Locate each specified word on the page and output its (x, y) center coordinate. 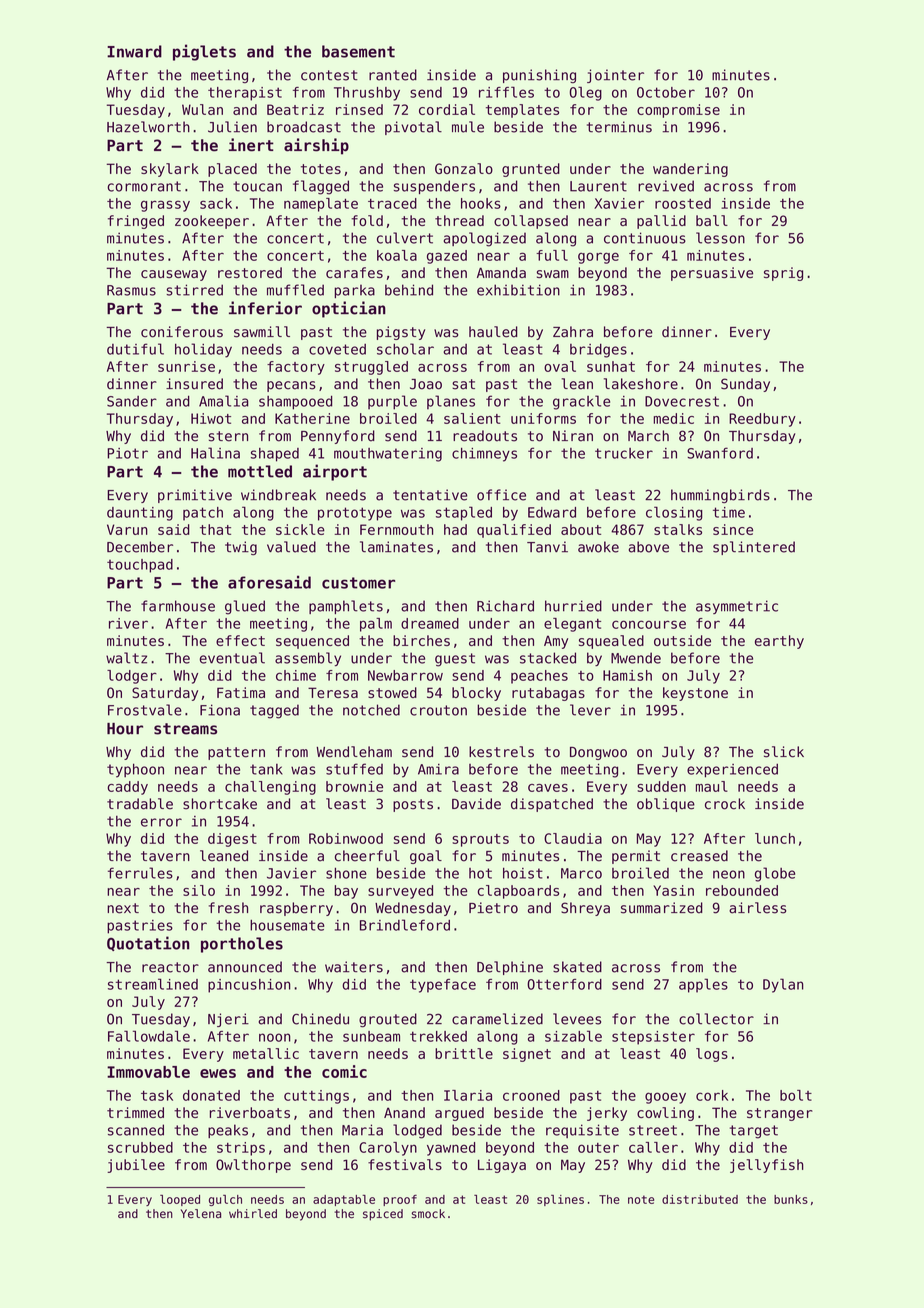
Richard (505, 606)
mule (468, 127)
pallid (661, 222)
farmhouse (178, 606)
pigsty (401, 333)
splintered (754, 548)
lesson (720, 238)
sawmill (262, 332)
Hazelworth (148, 127)
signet (527, 1055)
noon (274, 1037)
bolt (796, 1095)
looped (180, 1200)
